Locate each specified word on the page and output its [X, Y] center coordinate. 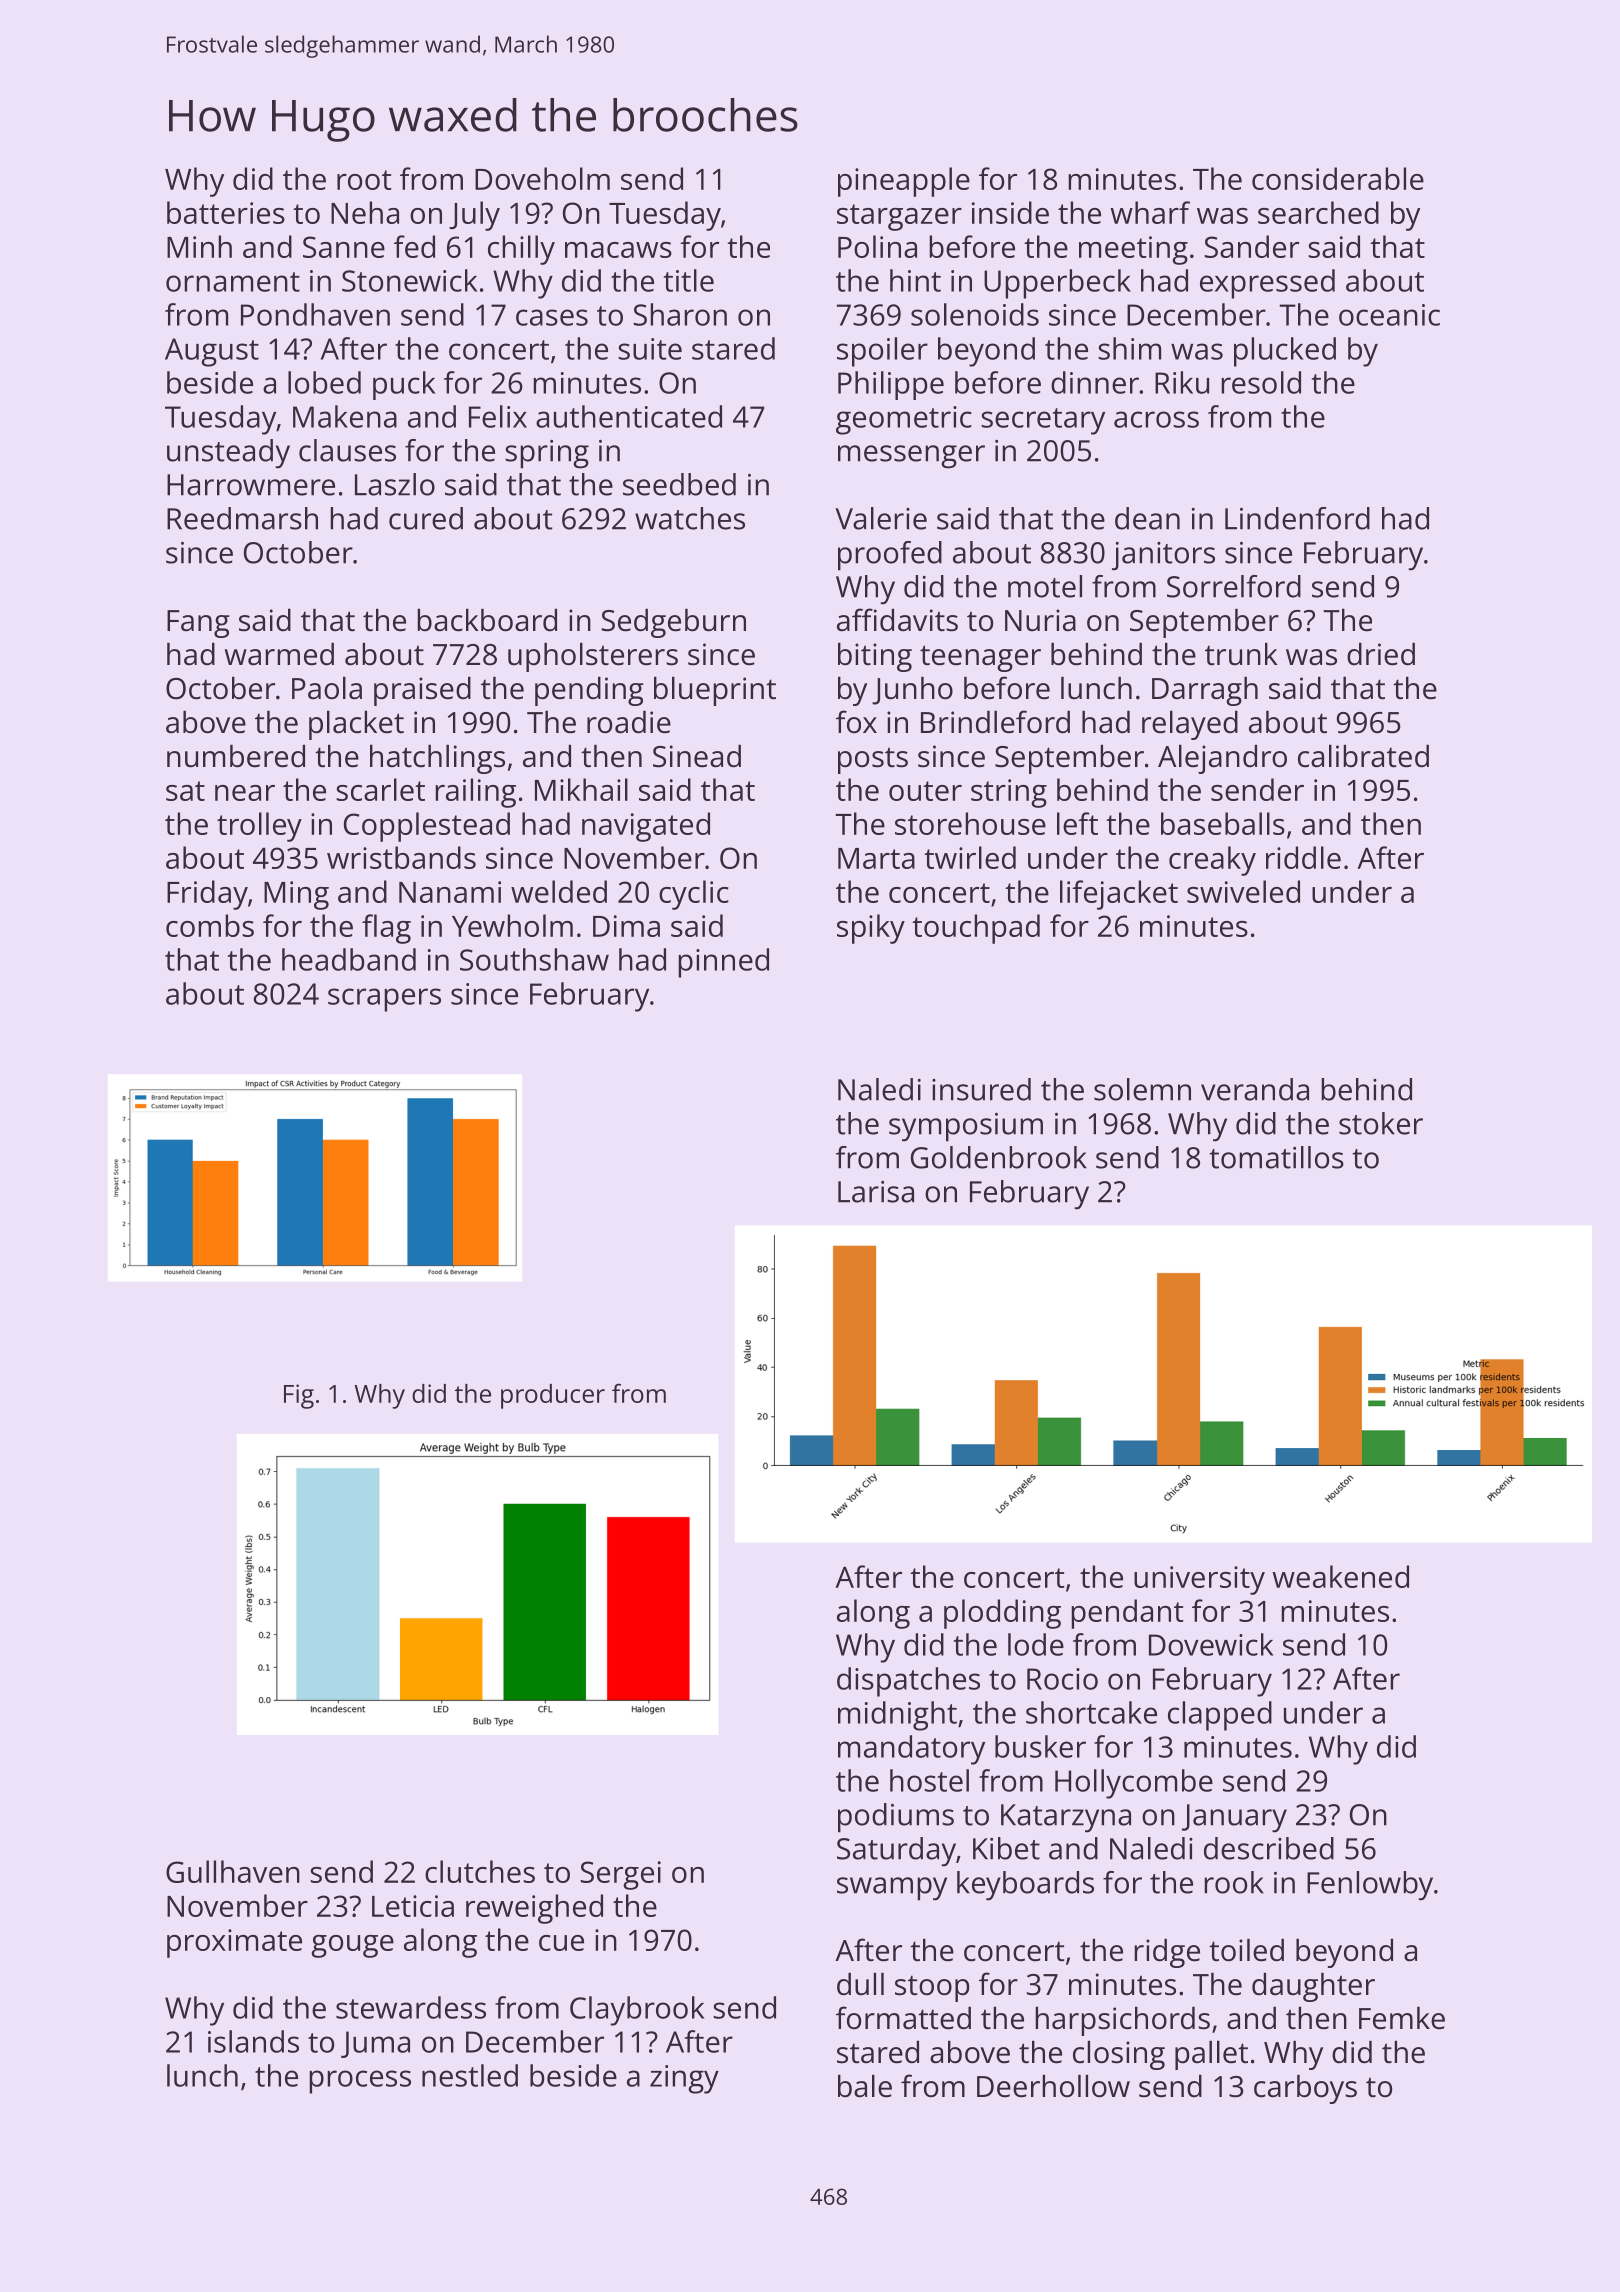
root [364, 180]
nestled [470, 2075]
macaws [618, 250]
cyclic [694, 895]
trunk [1241, 654]
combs [210, 925]
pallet [1211, 2055]
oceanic [1389, 315]
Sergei [620, 1875]
